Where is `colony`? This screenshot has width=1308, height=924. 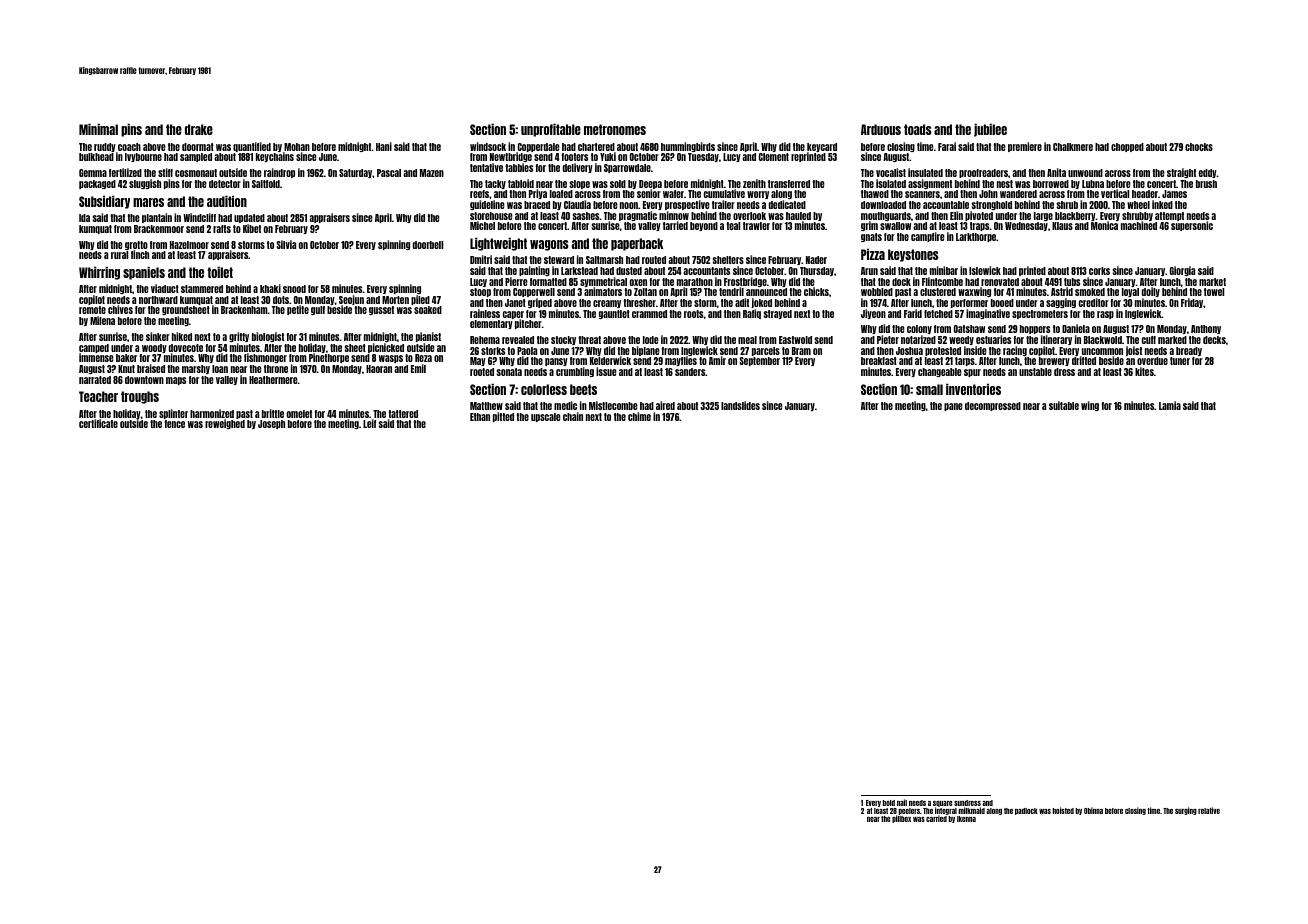 colony is located at coordinates (919, 330).
